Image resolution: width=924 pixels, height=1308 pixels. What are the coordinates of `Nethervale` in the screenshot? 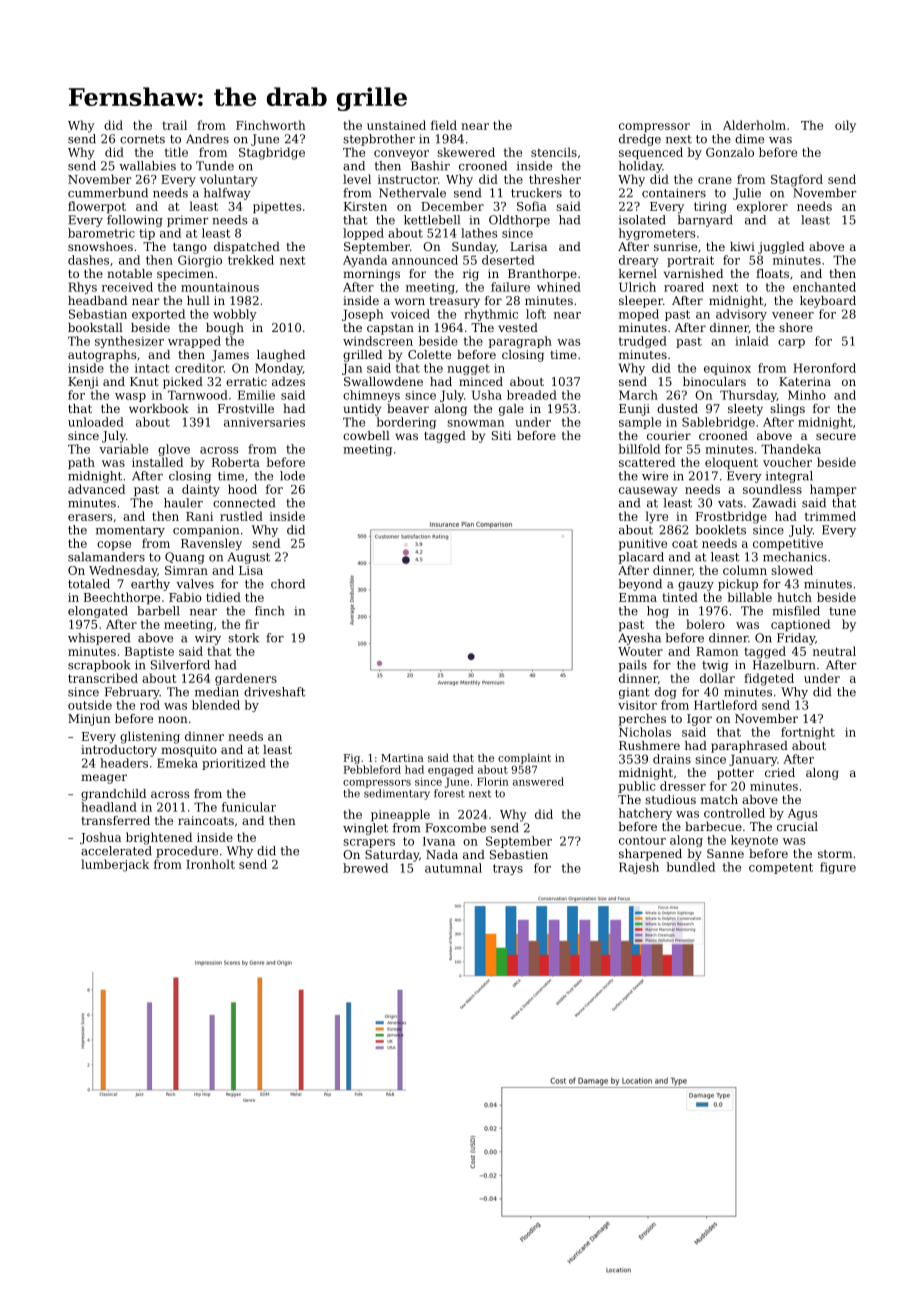 It's located at (412, 193).
